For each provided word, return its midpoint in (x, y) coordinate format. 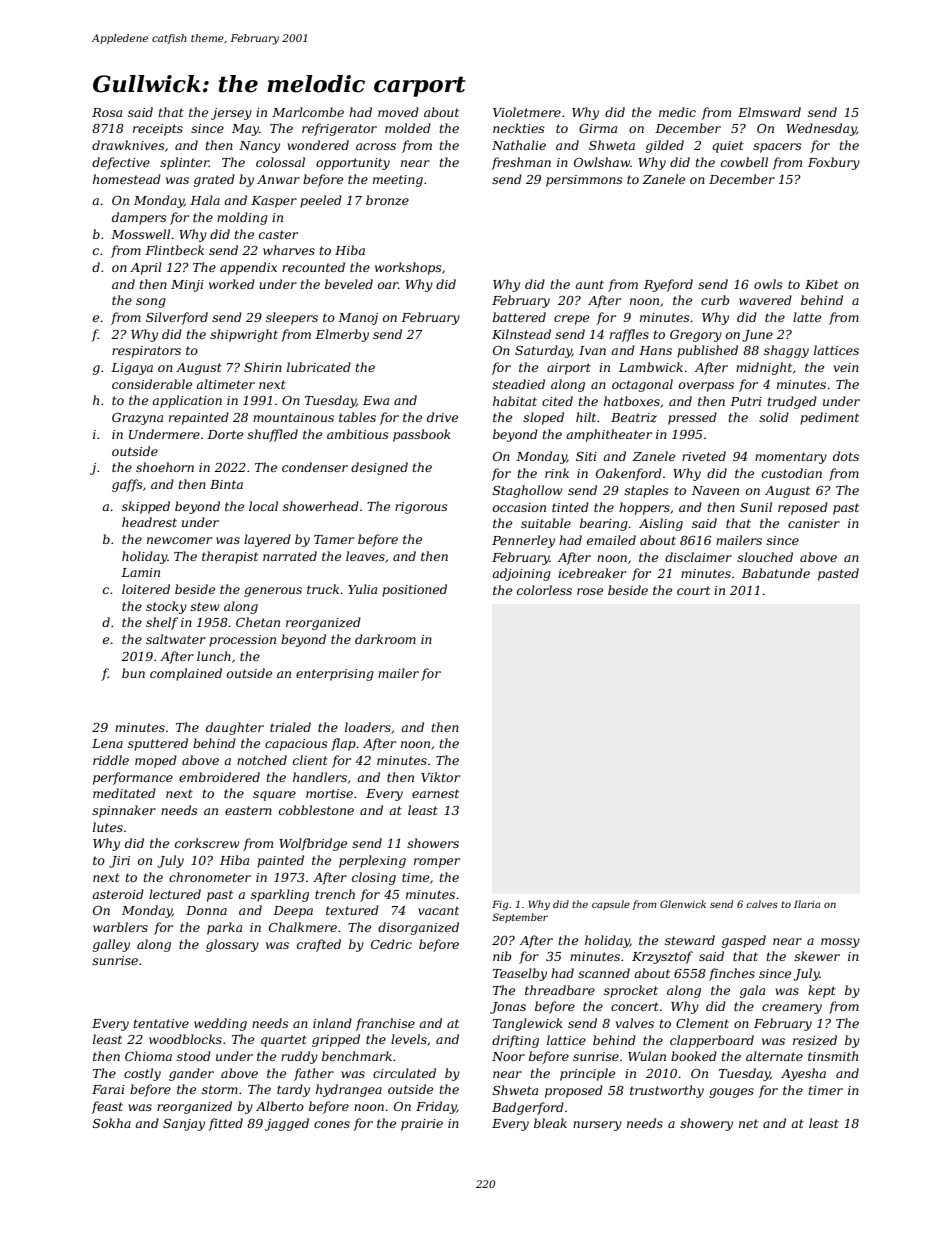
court (693, 590)
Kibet (822, 284)
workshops (408, 268)
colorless (544, 590)
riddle (111, 760)
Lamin (140, 572)
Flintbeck (174, 250)
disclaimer (698, 557)
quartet (284, 1041)
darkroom (385, 639)
